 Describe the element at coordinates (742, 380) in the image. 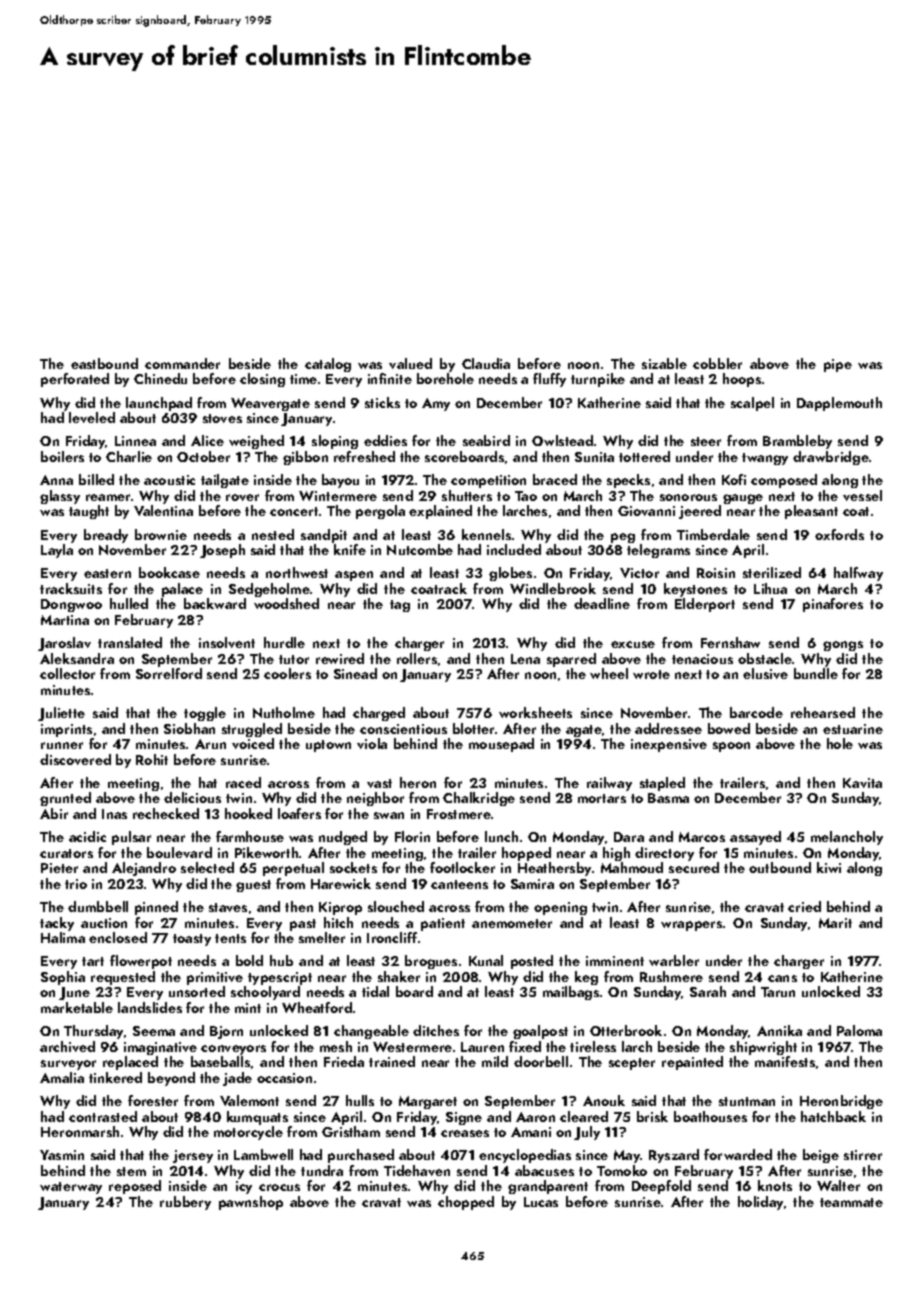

I see `hoops` at that location.
